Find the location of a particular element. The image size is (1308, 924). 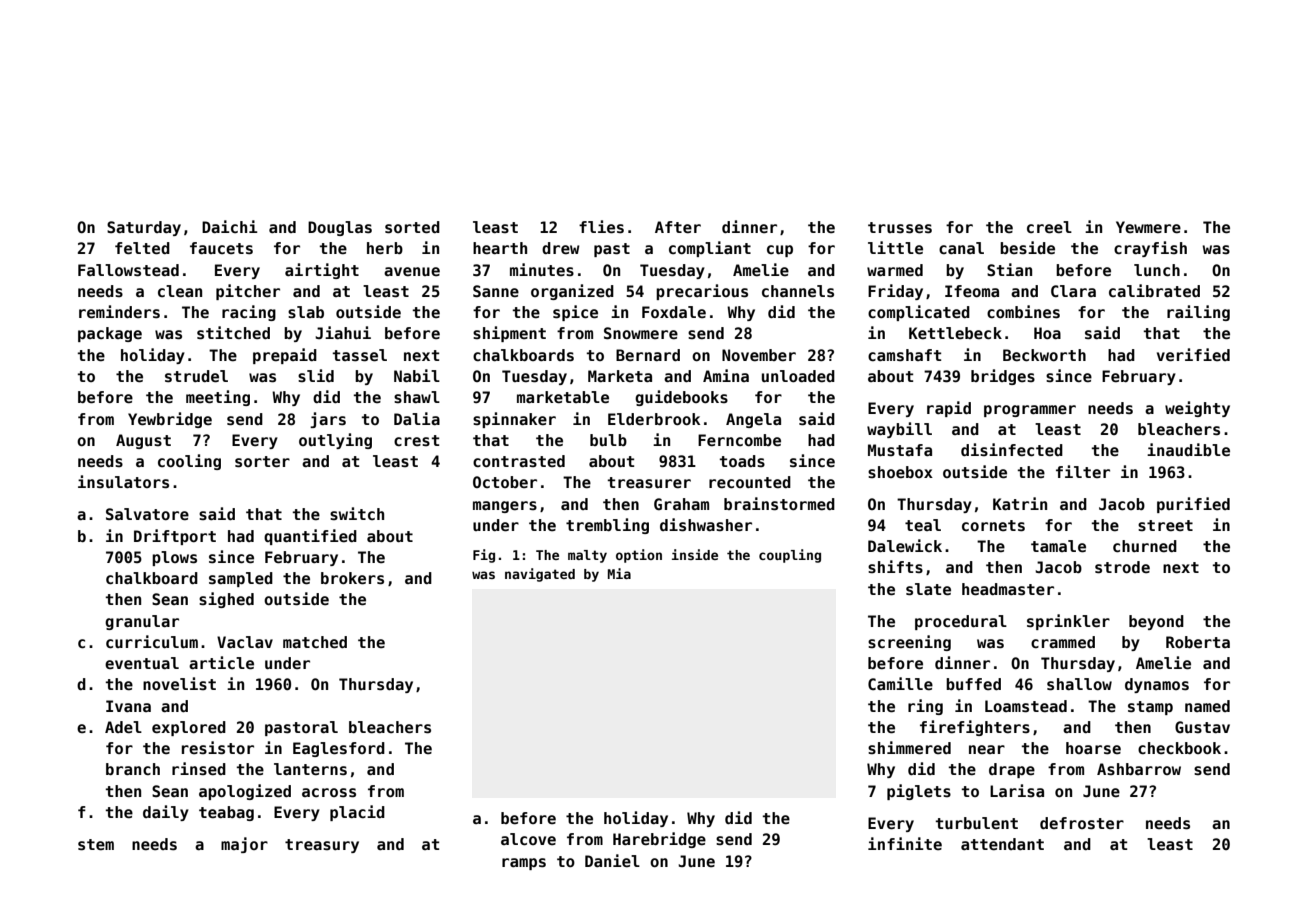

cup is located at coordinates (780, 251).
